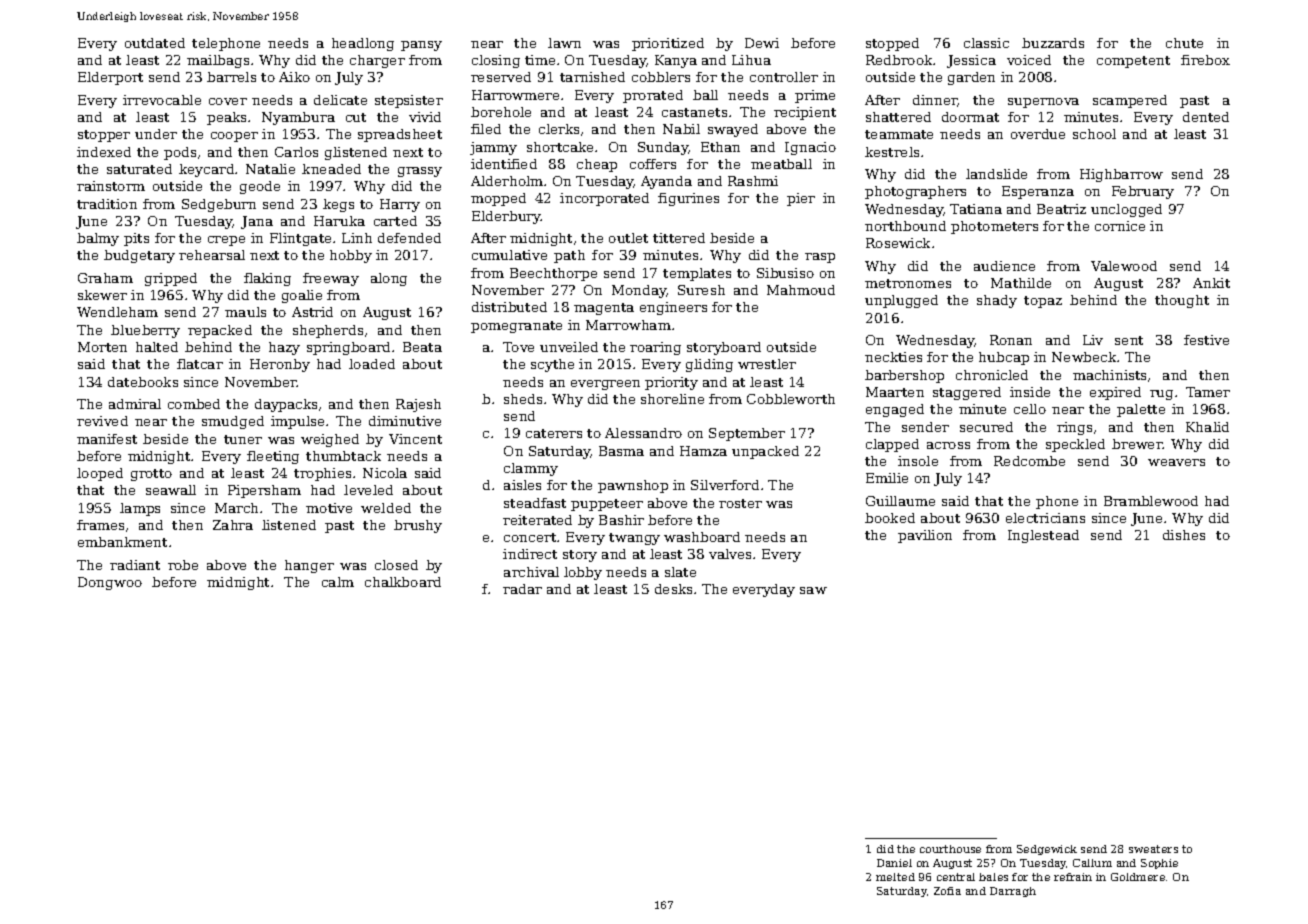 This image has height=924, width=1308. I want to click on Ethan, so click(720, 147).
